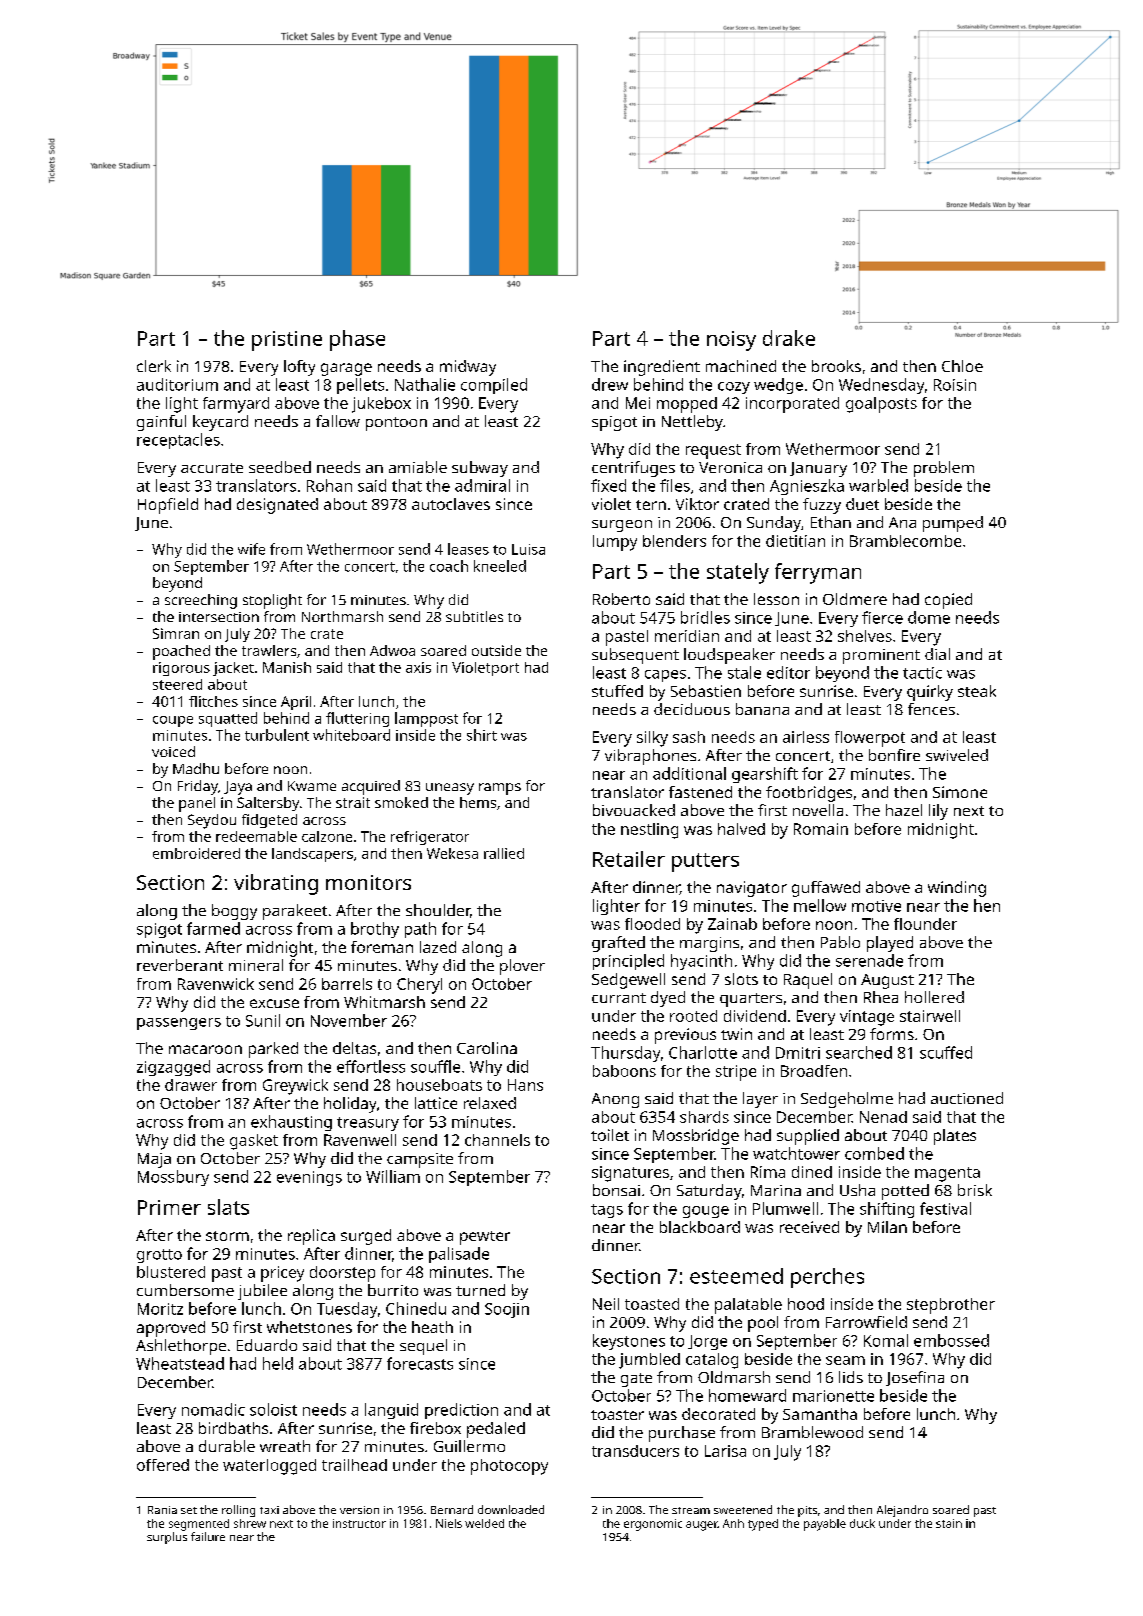  Describe the element at coordinates (870, 739) in the page. I see `flowerpot` at that location.
